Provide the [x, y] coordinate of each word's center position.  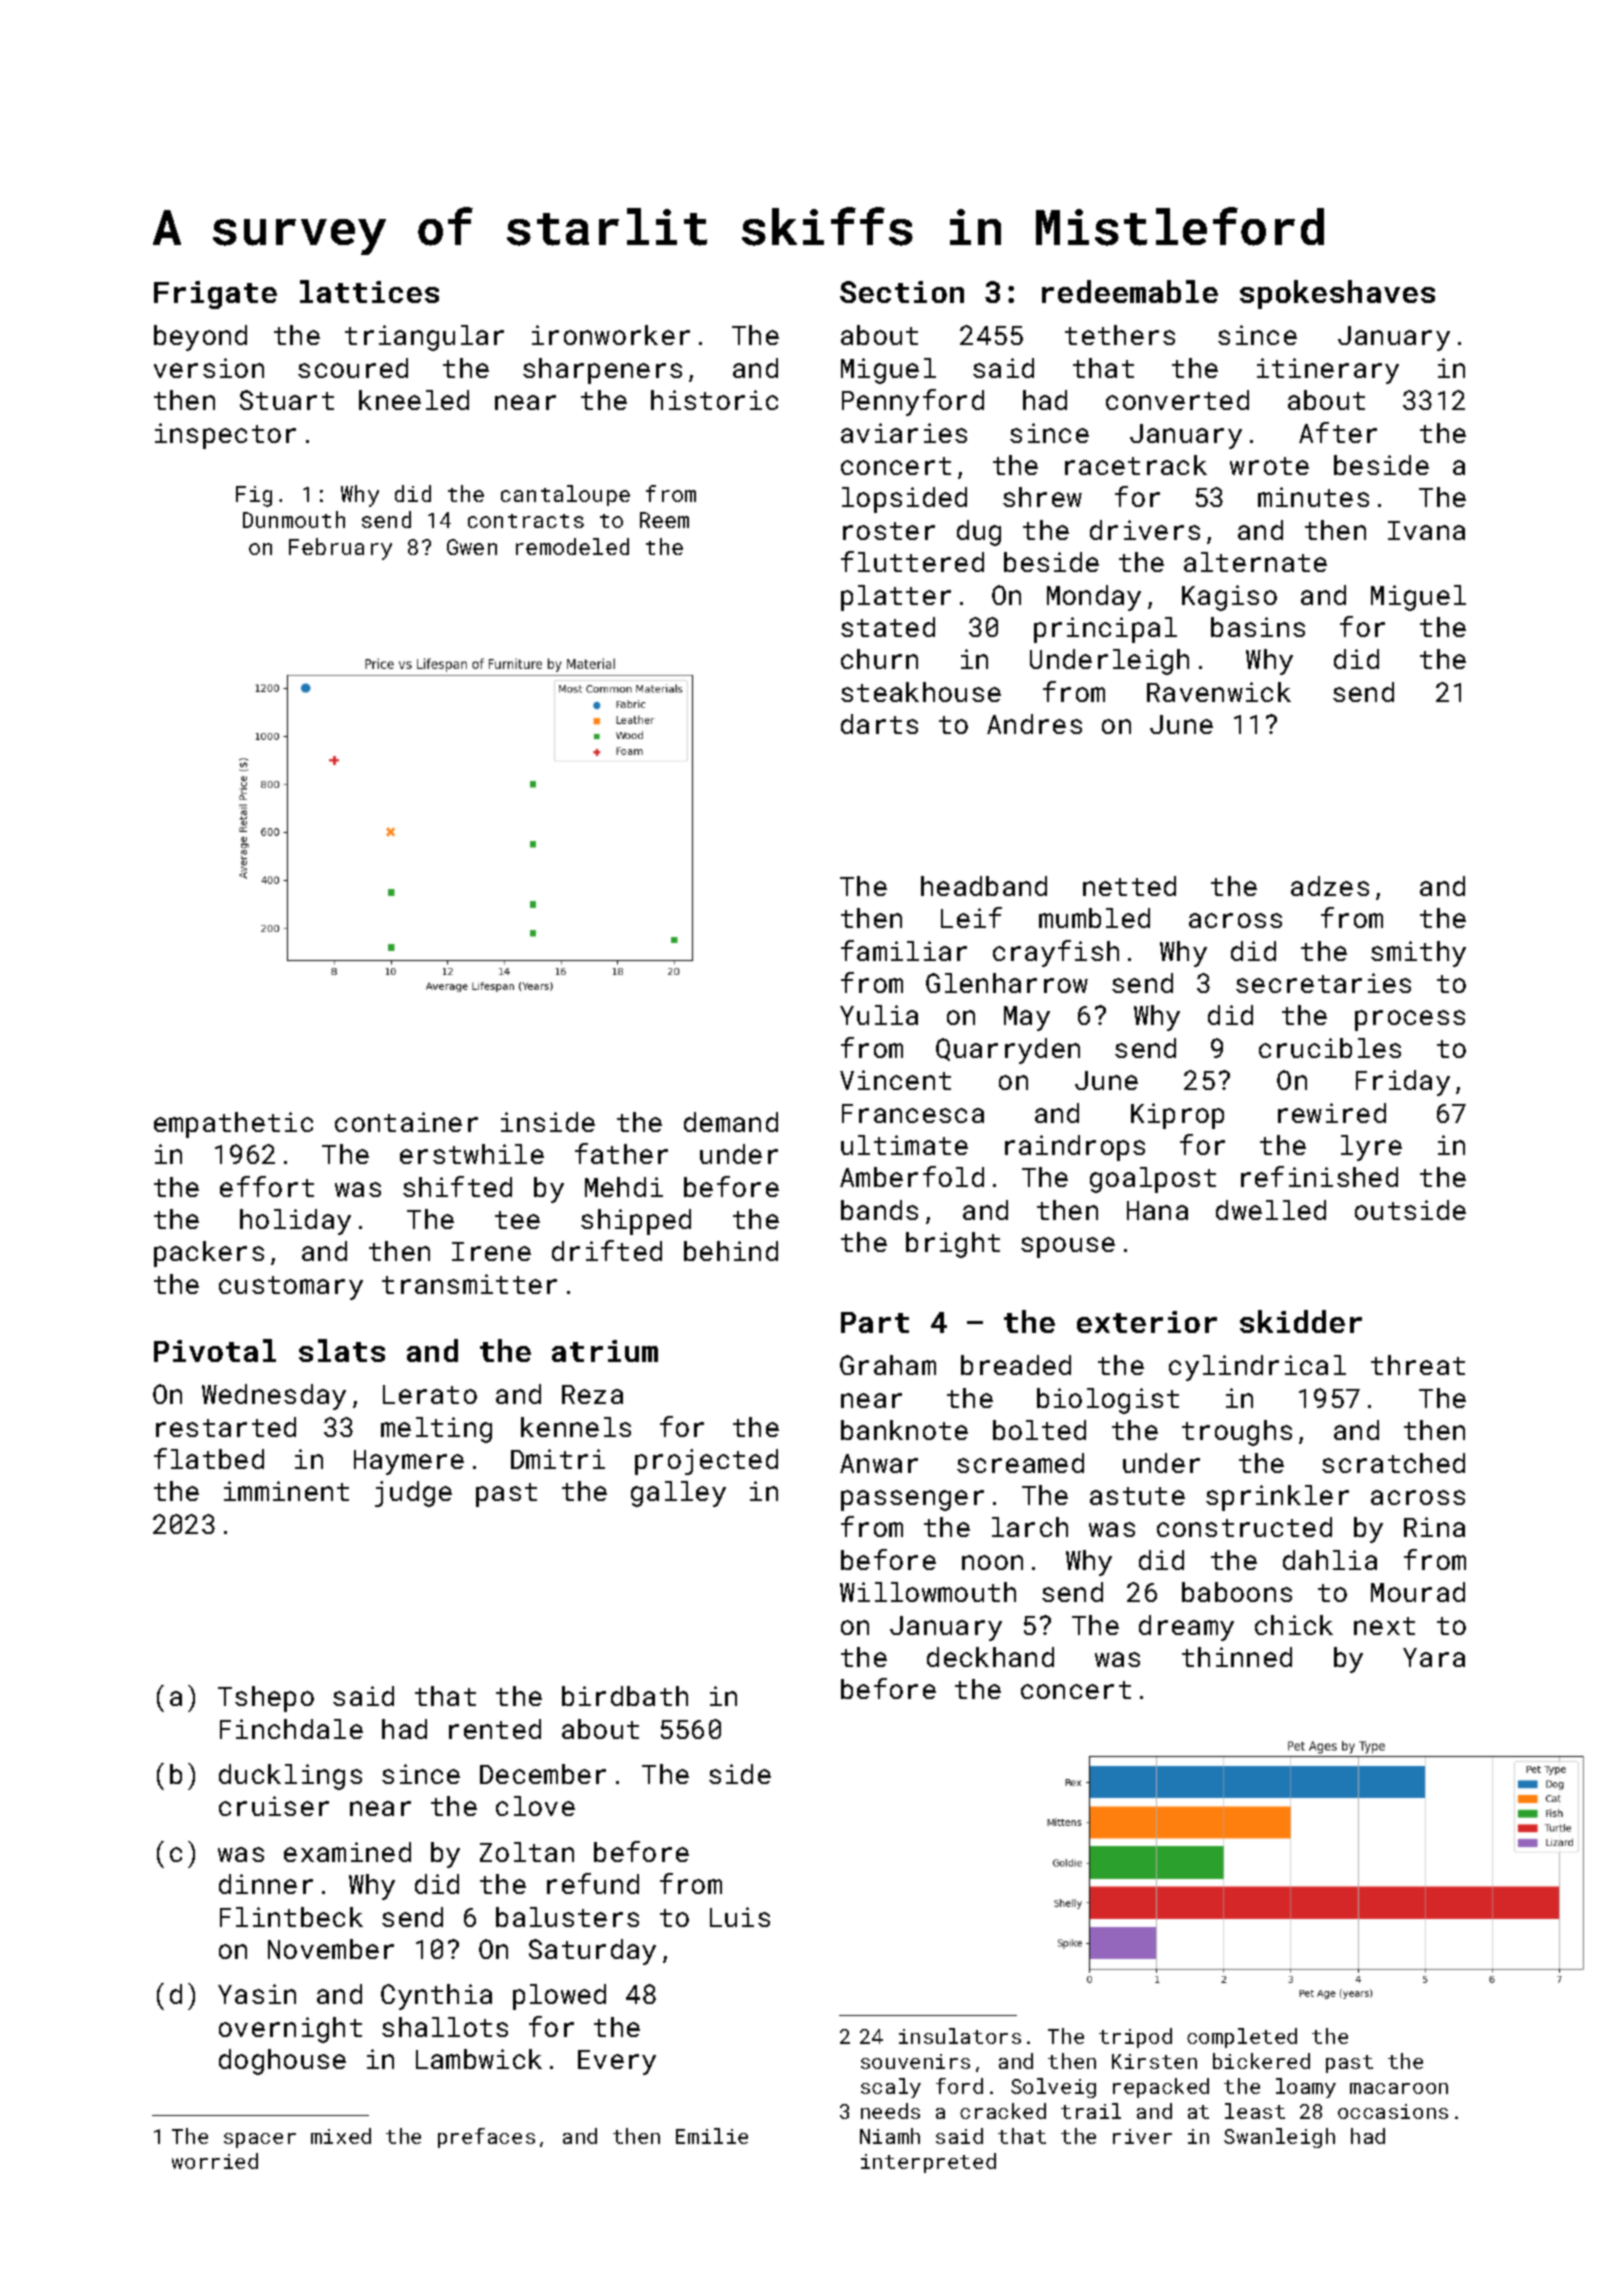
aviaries [904, 433]
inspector [225, 436]
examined [347, 1852]
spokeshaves [1337, 294]
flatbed [209, 1458]
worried [215, 2161]
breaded [1016, 1365]
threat [1418, 1365]
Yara [1434, 1657]
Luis [740, 1917]
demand [731, 1122]
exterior [1147, 1322]
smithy [1418, 954]
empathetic [233, 1125]
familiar [904, 950]
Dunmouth [294, 519]
